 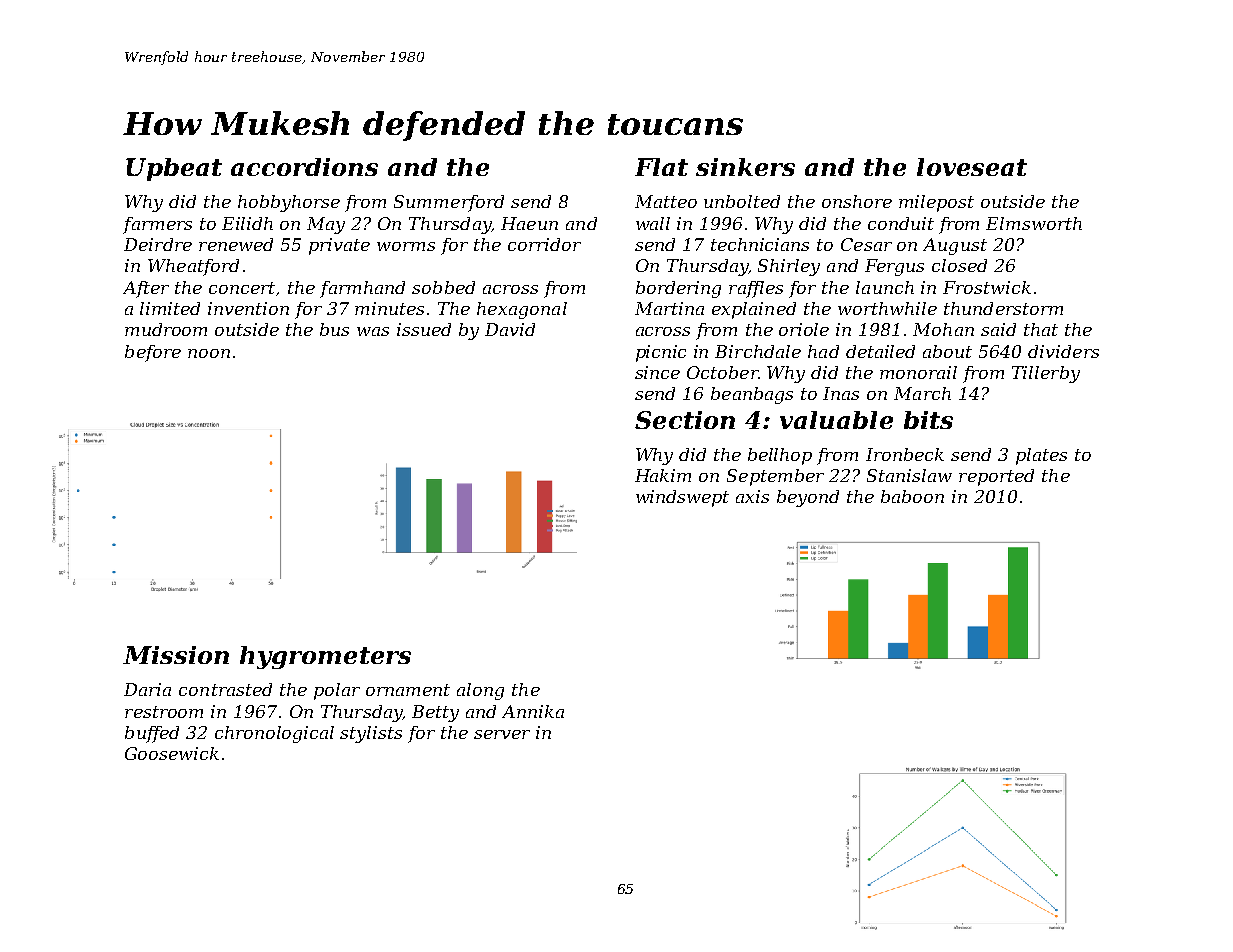 I want to click on Frostwick, so click(x=987, y=287).
